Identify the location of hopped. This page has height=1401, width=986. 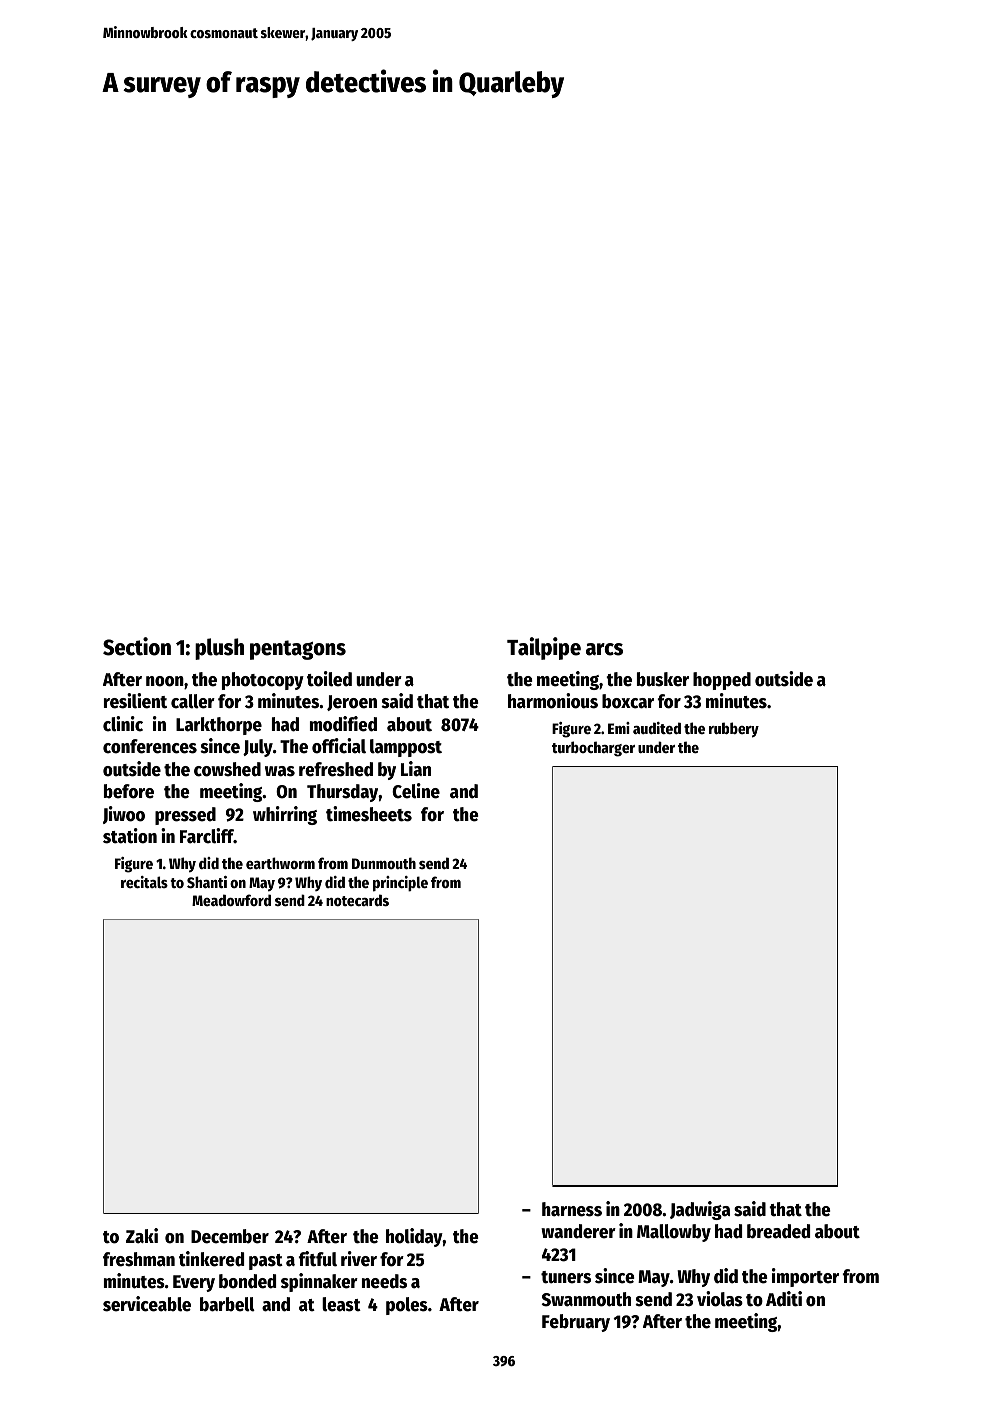
(722, 681).
